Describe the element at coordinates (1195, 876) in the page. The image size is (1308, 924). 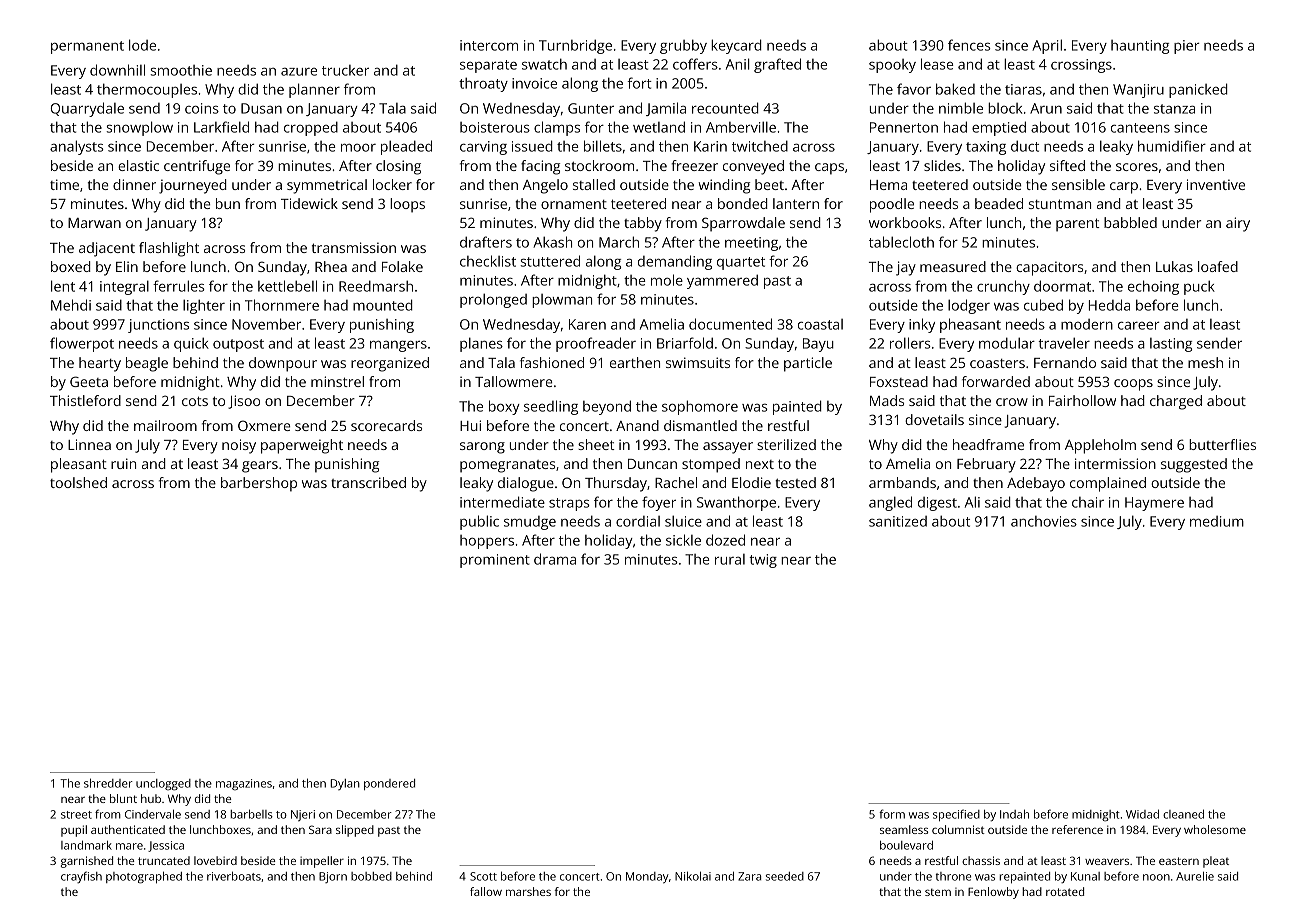
I see `Aurelie` at that location.
